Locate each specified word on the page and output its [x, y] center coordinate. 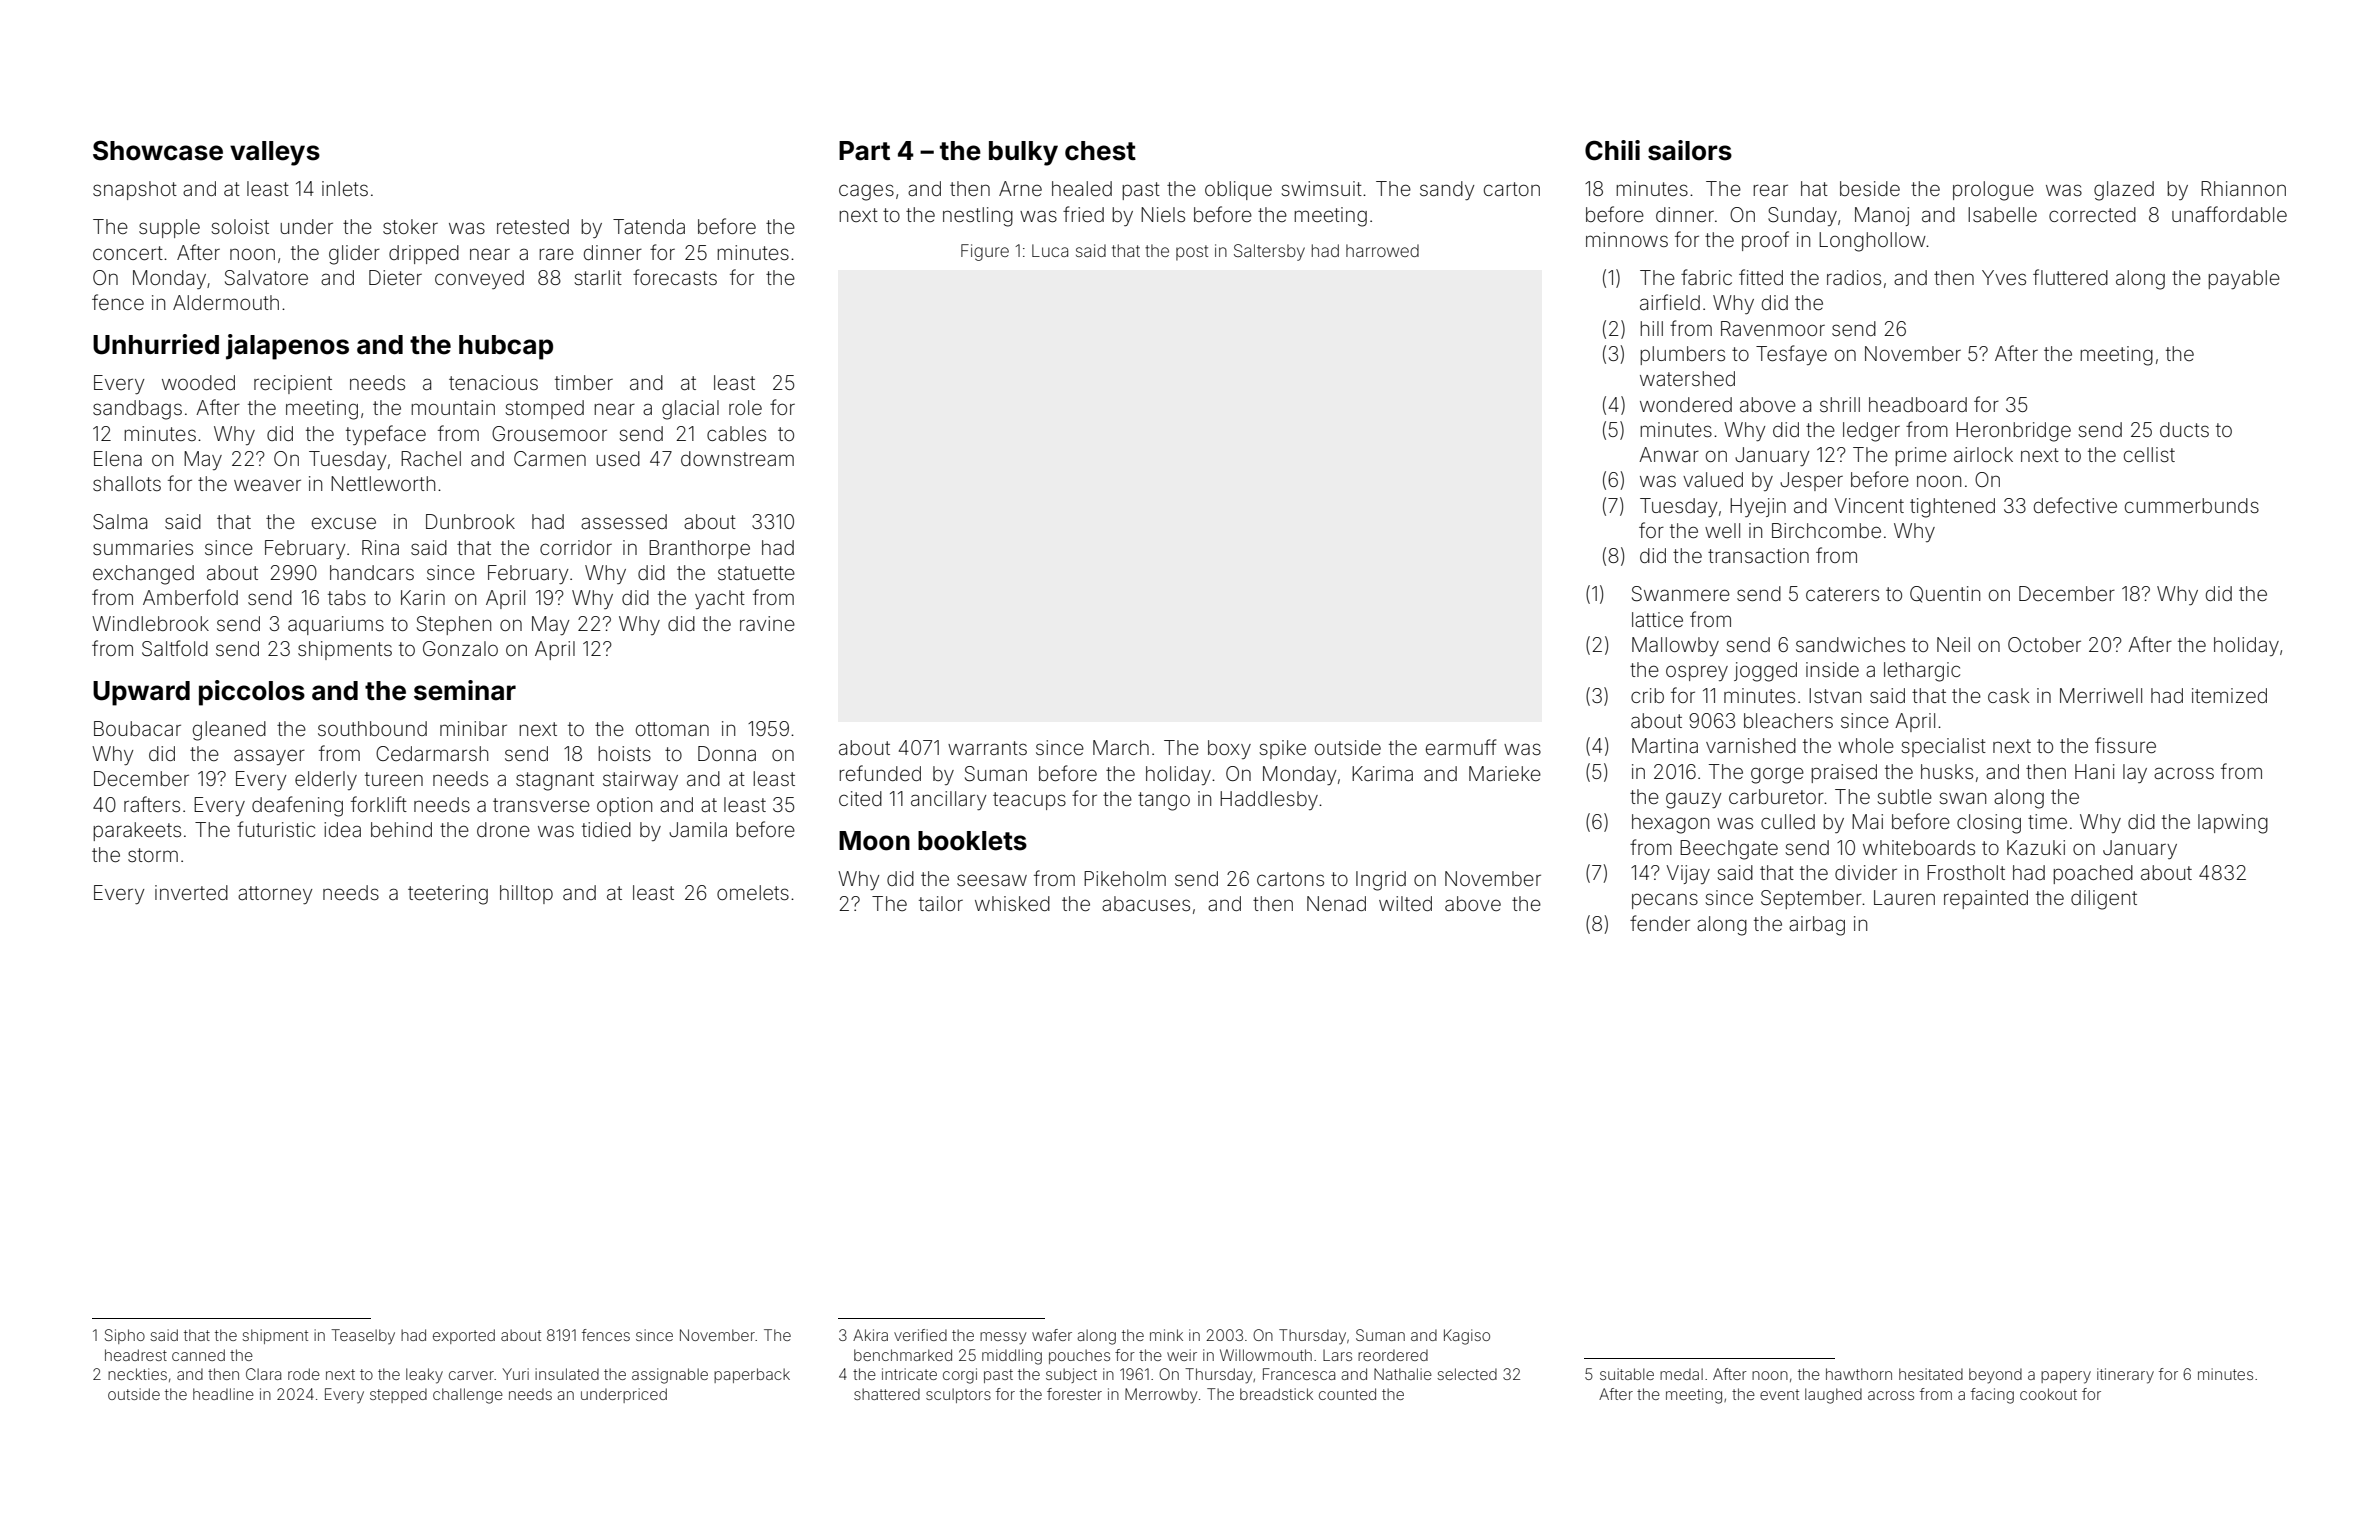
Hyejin [1758, 507]
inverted [191, 892]
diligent [2104, 900]
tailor [941, 903]
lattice [1657, 619]
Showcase [158, 150]
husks [1947, 771]
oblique [1238, 190]
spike [1282, 749]
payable [2244, 279]
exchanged [143, 575]
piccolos [252, 693]
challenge [468, 1396]
